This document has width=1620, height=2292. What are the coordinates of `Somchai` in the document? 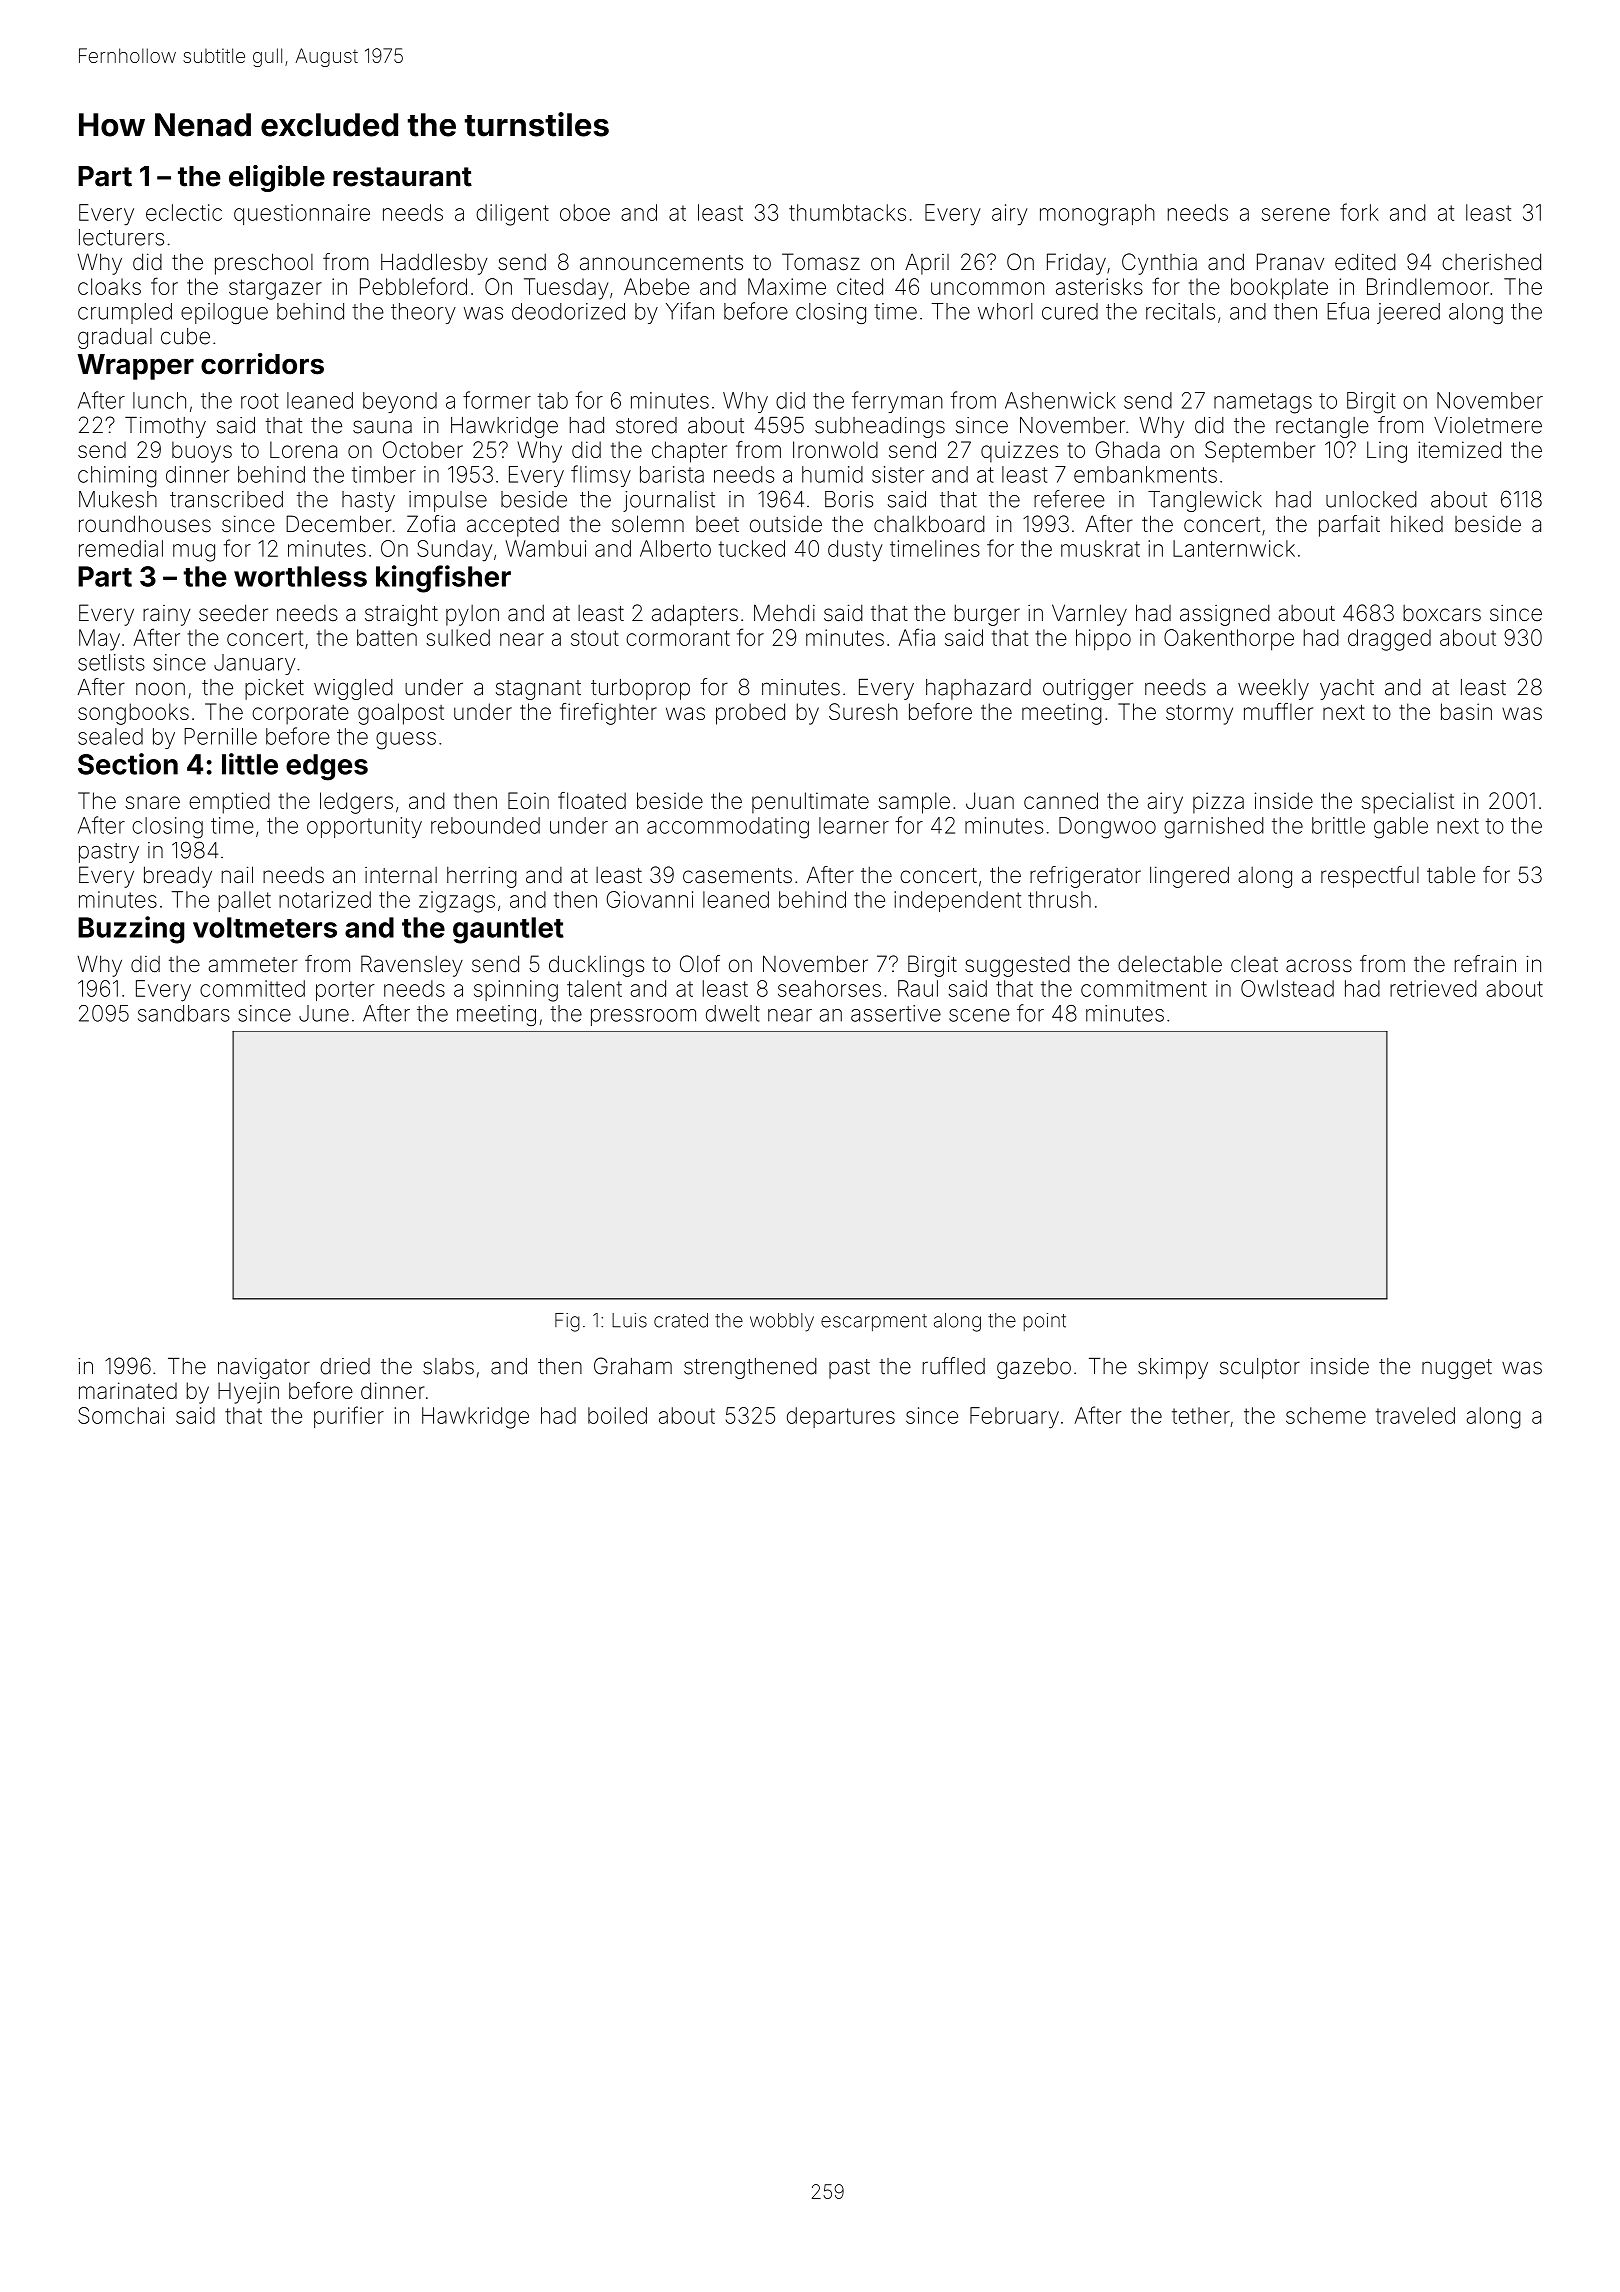 It's located at (121, 1415).
